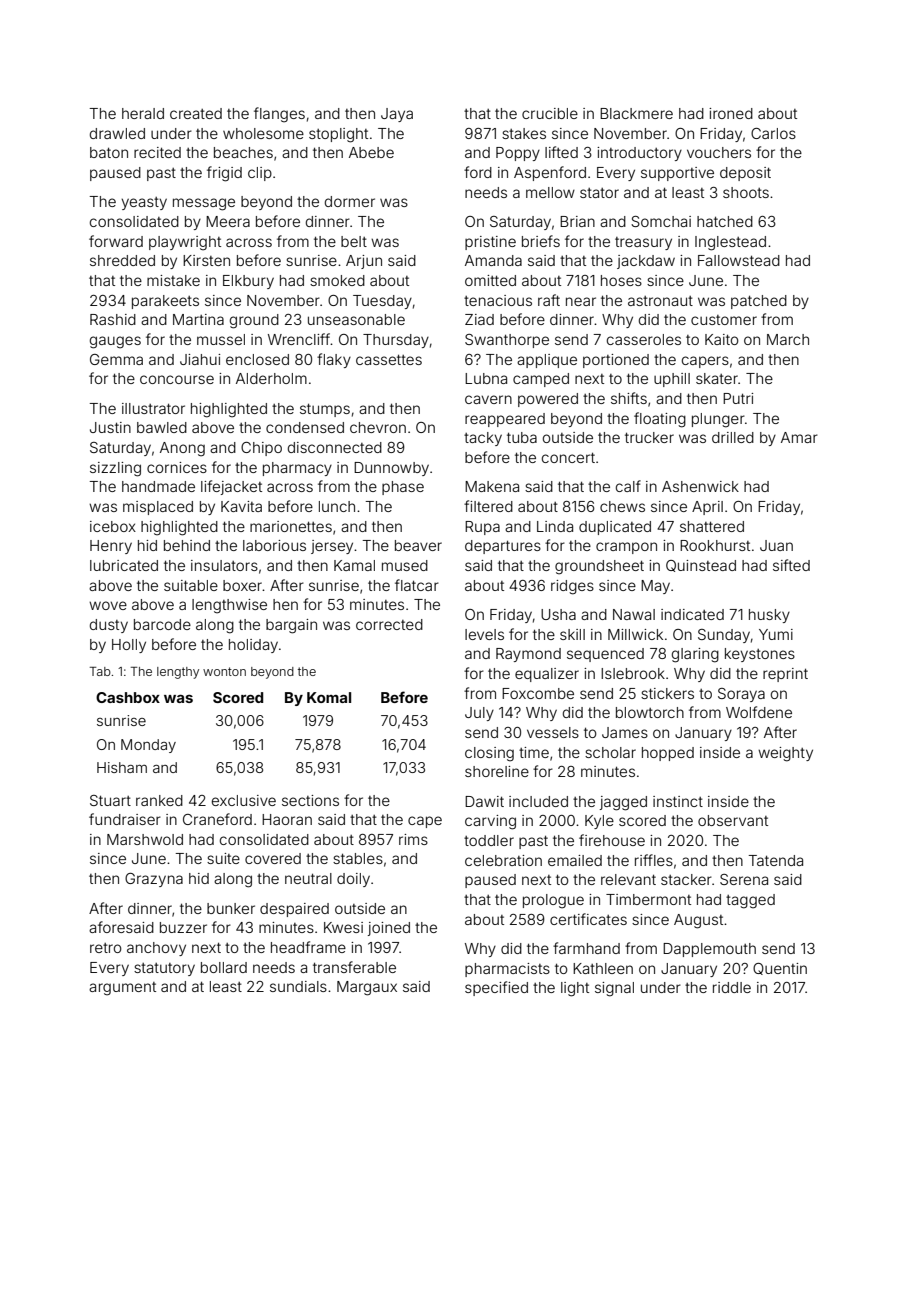 The width and height of the screenshot is (908, 1316). Describe the element at coordinates (733, 437) in the screenshot. I see `drilled` at that location.
